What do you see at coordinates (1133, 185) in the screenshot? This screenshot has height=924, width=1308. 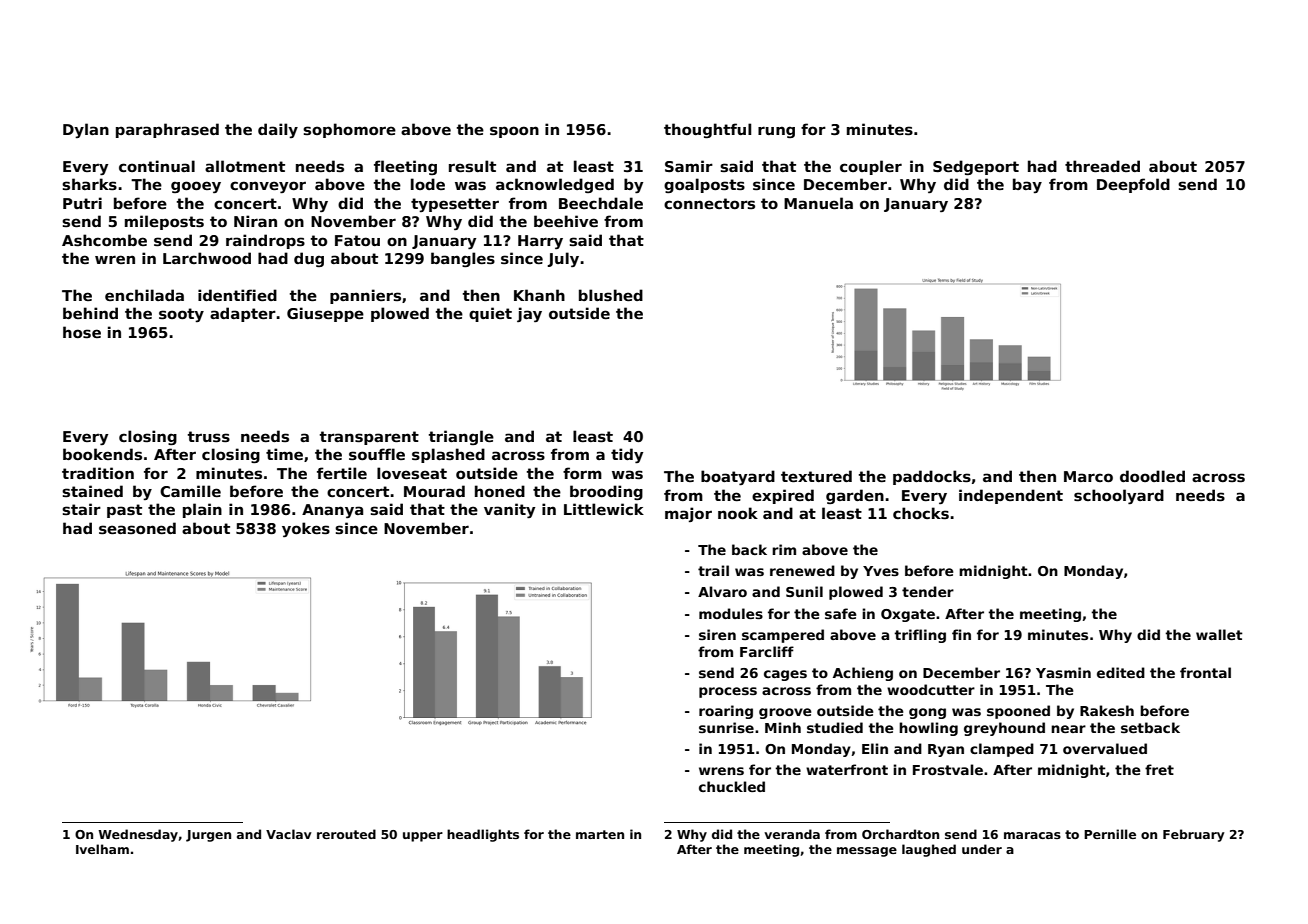 I see `Deepfold` at bounding box center [1133, 185].
